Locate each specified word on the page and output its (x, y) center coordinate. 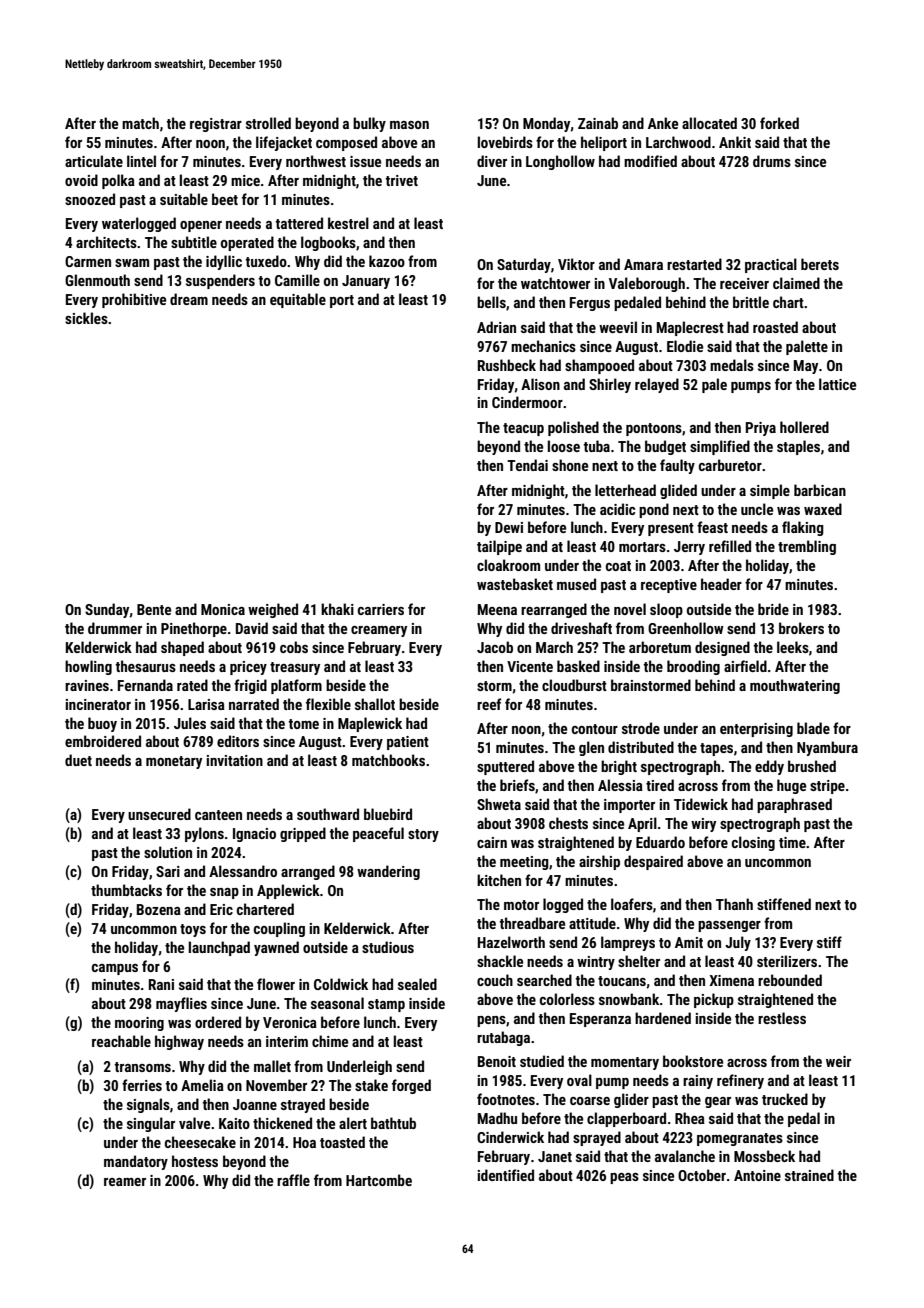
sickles (86, 318)
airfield (745, 666)
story (423, 835)
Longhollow (560, 162)
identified (506, 1175)
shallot (375, 704)
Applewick (288, 891)
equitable (298, 300)
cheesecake (200, 1142)
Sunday (107, 610)
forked (779, 123)
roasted (775, 327)
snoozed (90, 199)
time (792, 842)
